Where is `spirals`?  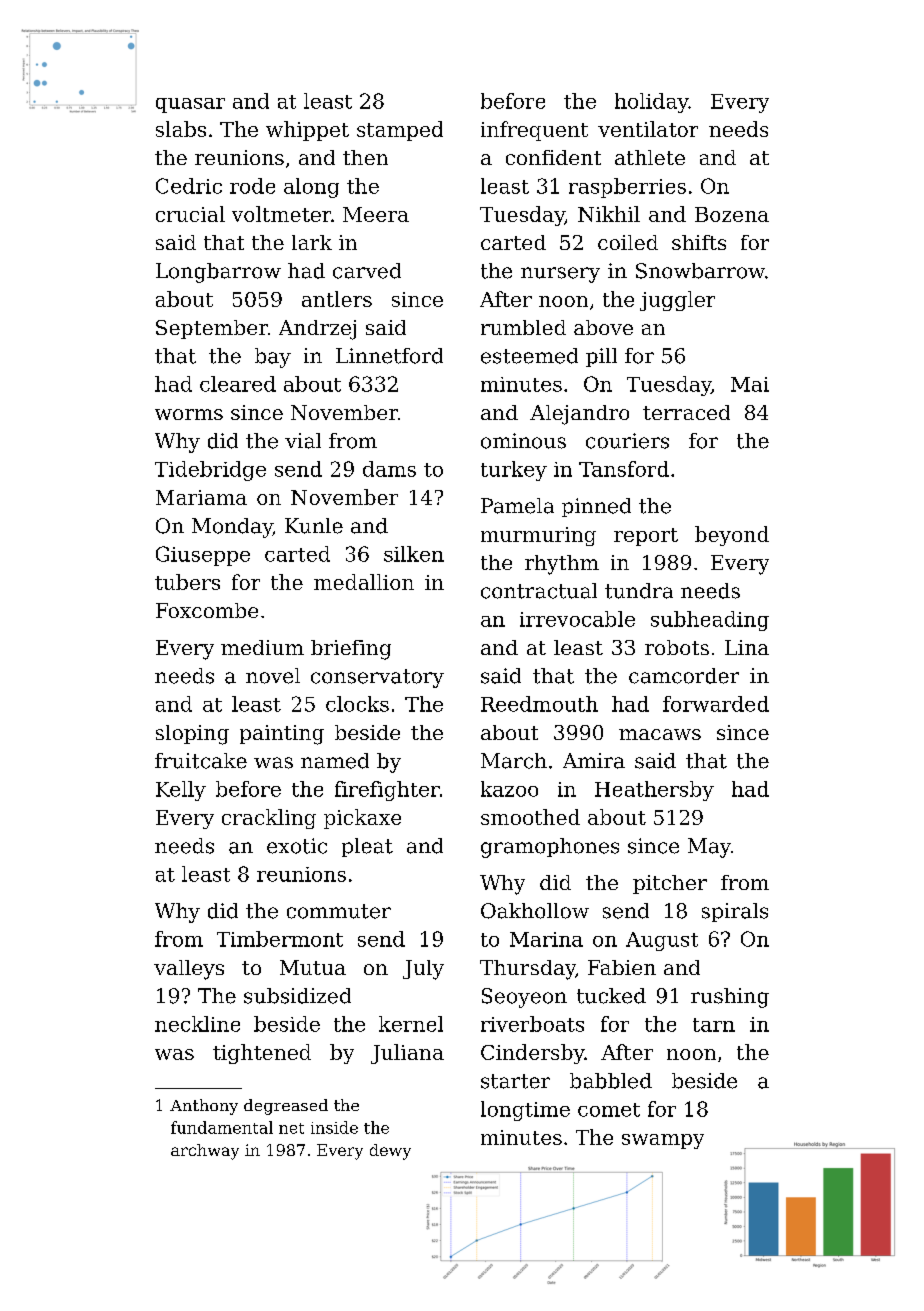 spirals is located at coordinates (735, 912).
